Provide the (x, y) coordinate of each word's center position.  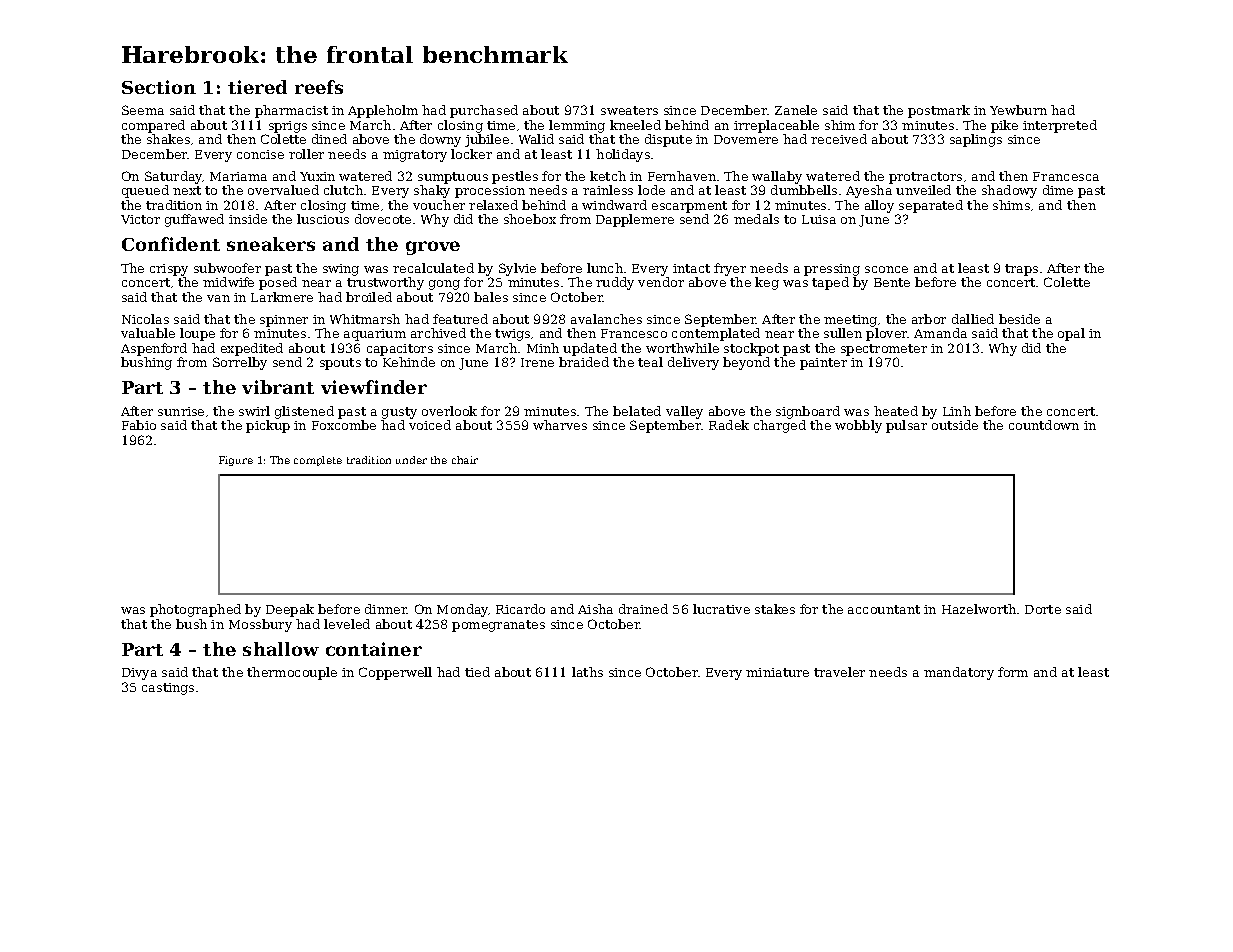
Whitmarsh (365, 319)
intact (691, 268)
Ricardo (520, 609)
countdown (1044, 425)
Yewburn (1018, 110)
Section (159, 87)
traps (1021, 270)
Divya (139, 674)
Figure (236, 461)
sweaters (629, 110)
